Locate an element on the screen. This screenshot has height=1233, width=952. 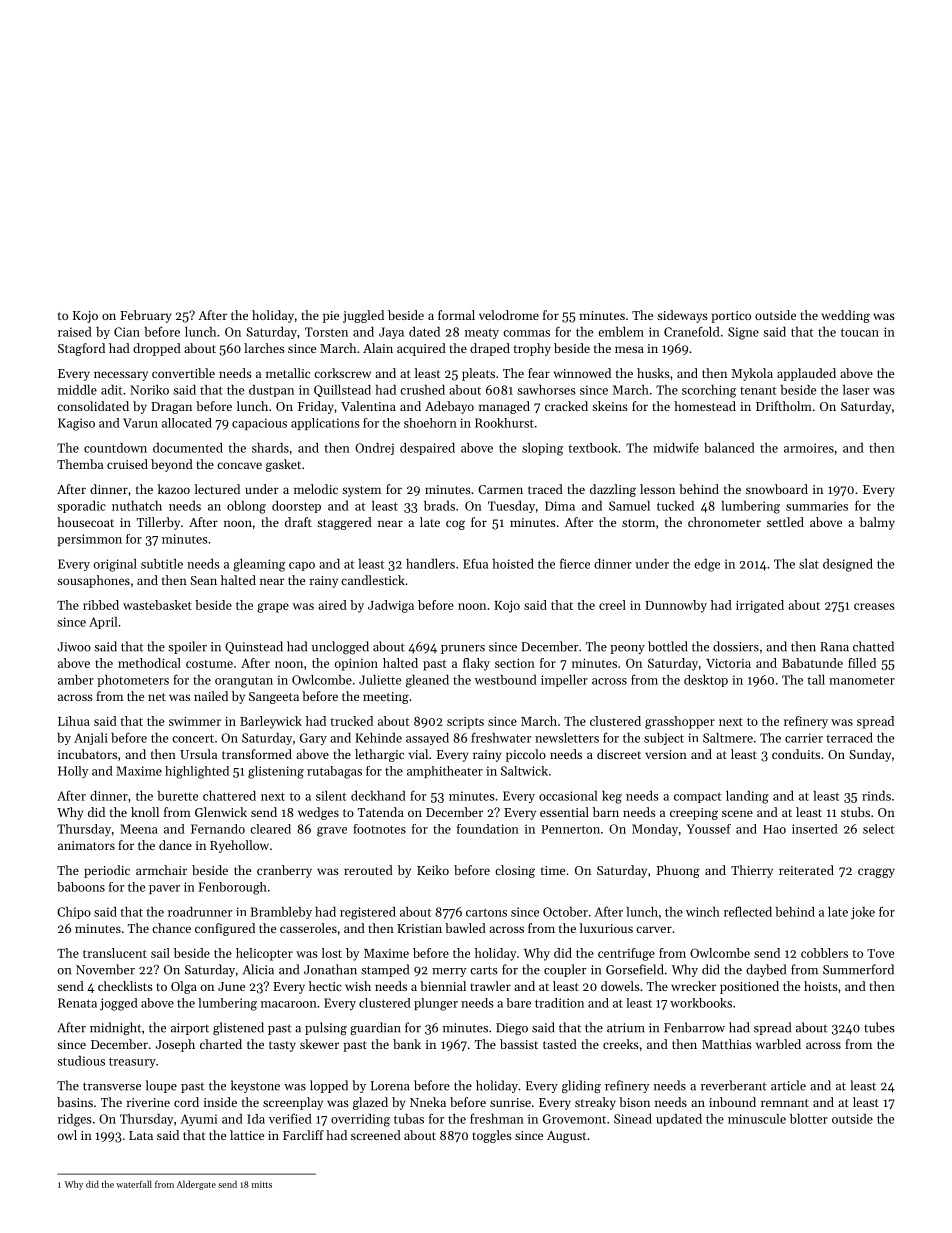
coupler is located at coordinates (565, 970).
